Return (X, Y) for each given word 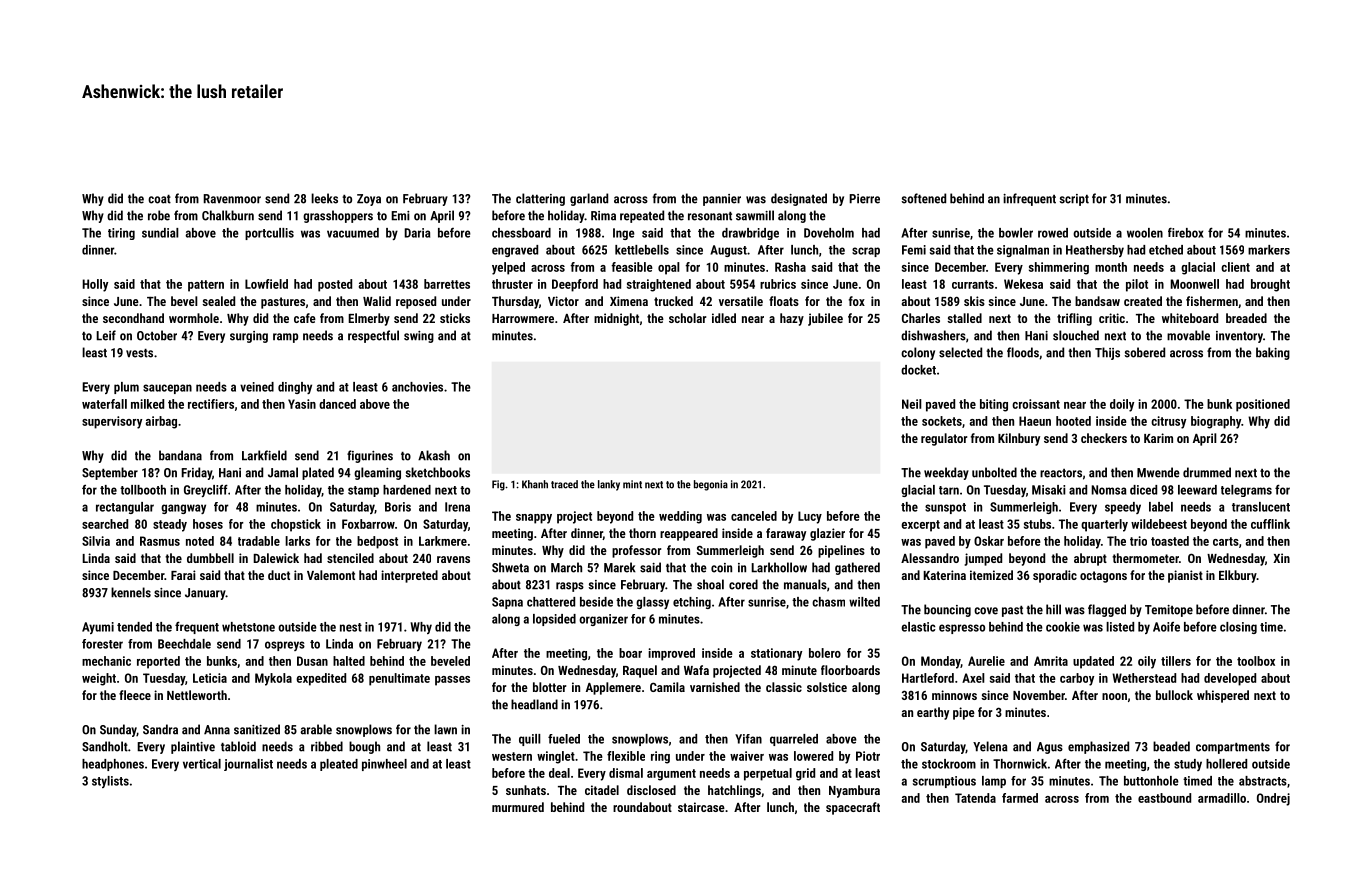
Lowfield (266, 284)
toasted (1170, 541)
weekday (946, 473)
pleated (339, 765)
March (566, 567)
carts (1226, 541)
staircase (701, 807)
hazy (792, 319)
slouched (1076, 335)
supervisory (112, 422)
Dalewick (276, 558)
